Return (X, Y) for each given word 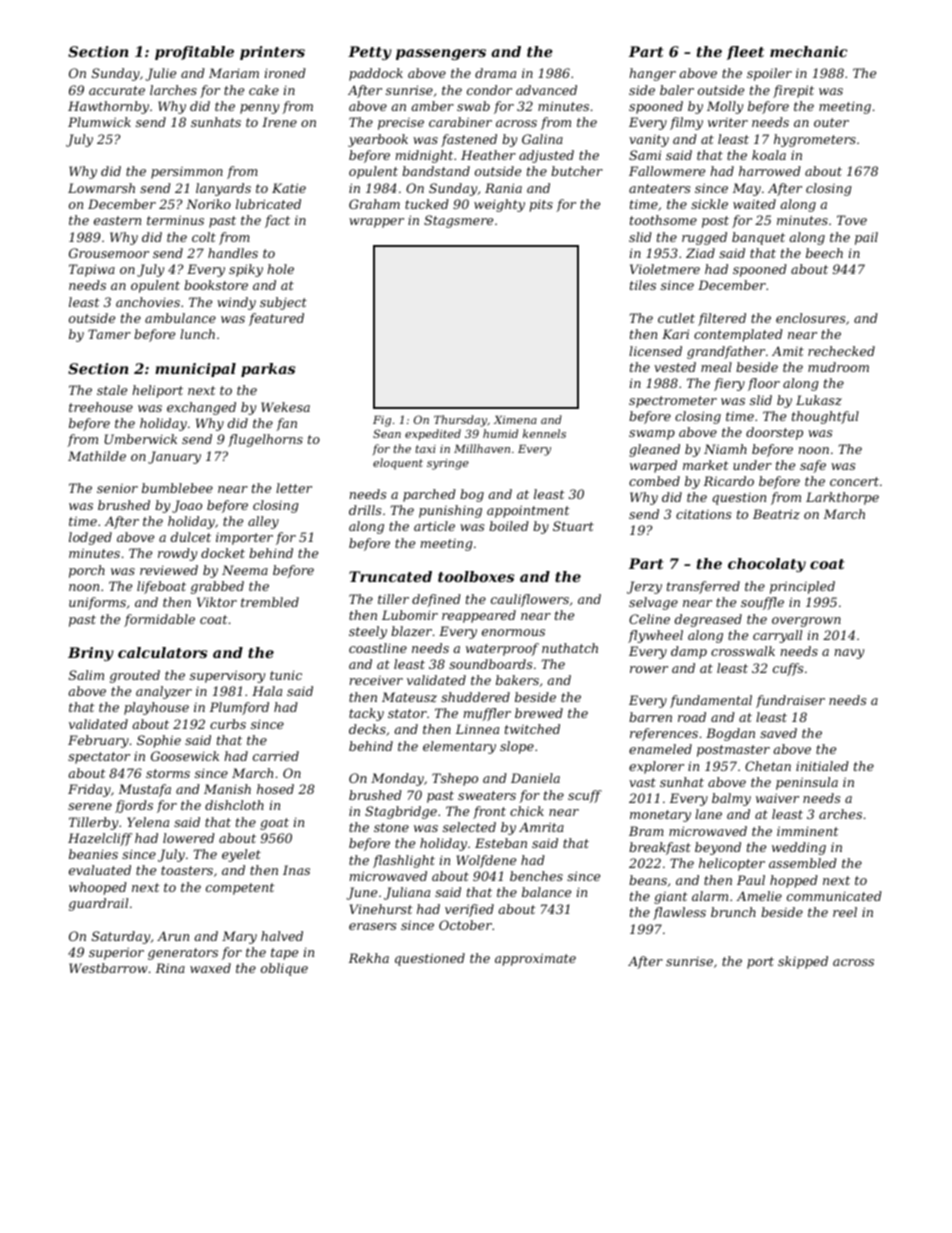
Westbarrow (108, 968)
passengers (441, 54)
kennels (544, 433)
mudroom (838, 367)
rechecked (841, 351)
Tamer (109, 334)
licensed (655, 351)
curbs (228, 724)
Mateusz (409, 697)
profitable (194, 53)
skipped (803, 962)
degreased (708, 620)
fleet (745, 53)
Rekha (368, 958)
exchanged (201, 408)
